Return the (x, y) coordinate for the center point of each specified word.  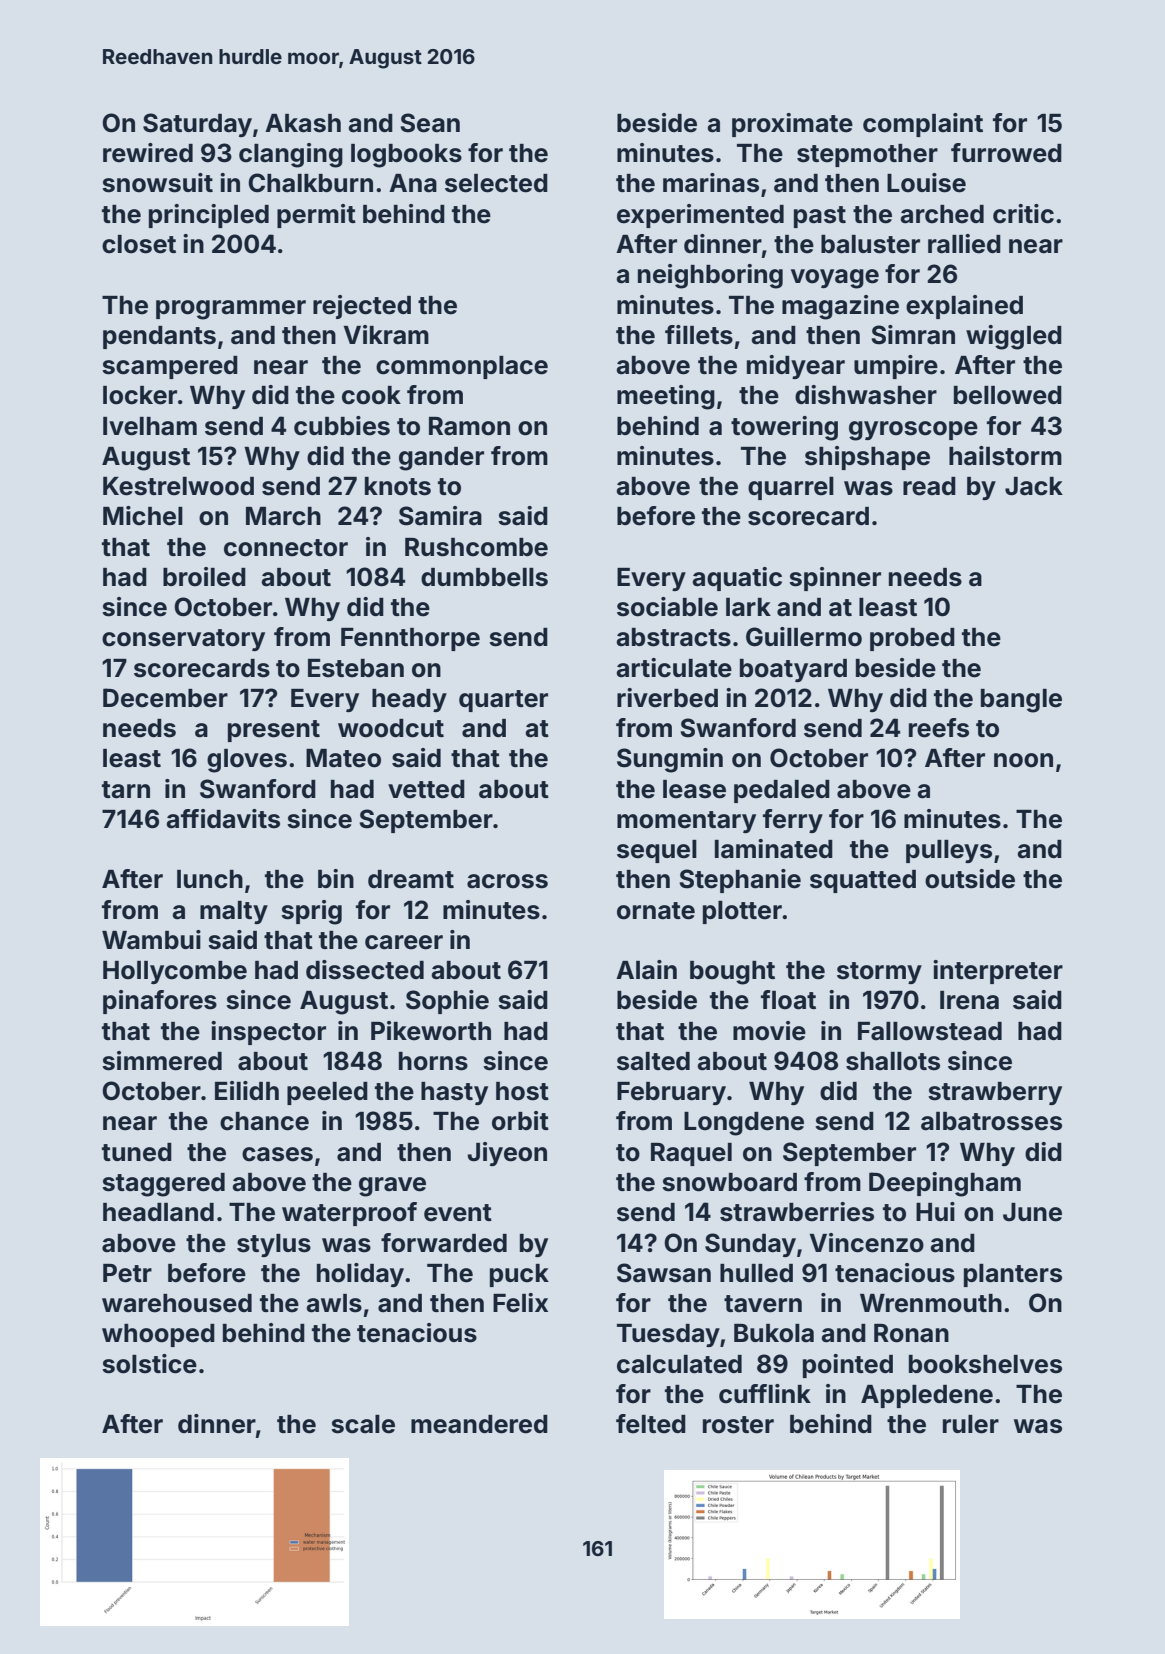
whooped (158, 1335)
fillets (699, 335)
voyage (835, 279)
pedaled (782, 791)
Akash (303, 123)
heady (409, 700)
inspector (268, 1033)
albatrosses (991, 1121)
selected (496, 183)
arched (942, 214)
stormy (879, 973)
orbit (520, 1121)
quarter (503, 701)
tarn (126, 790)
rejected (362, 307)
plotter (742, 912)
